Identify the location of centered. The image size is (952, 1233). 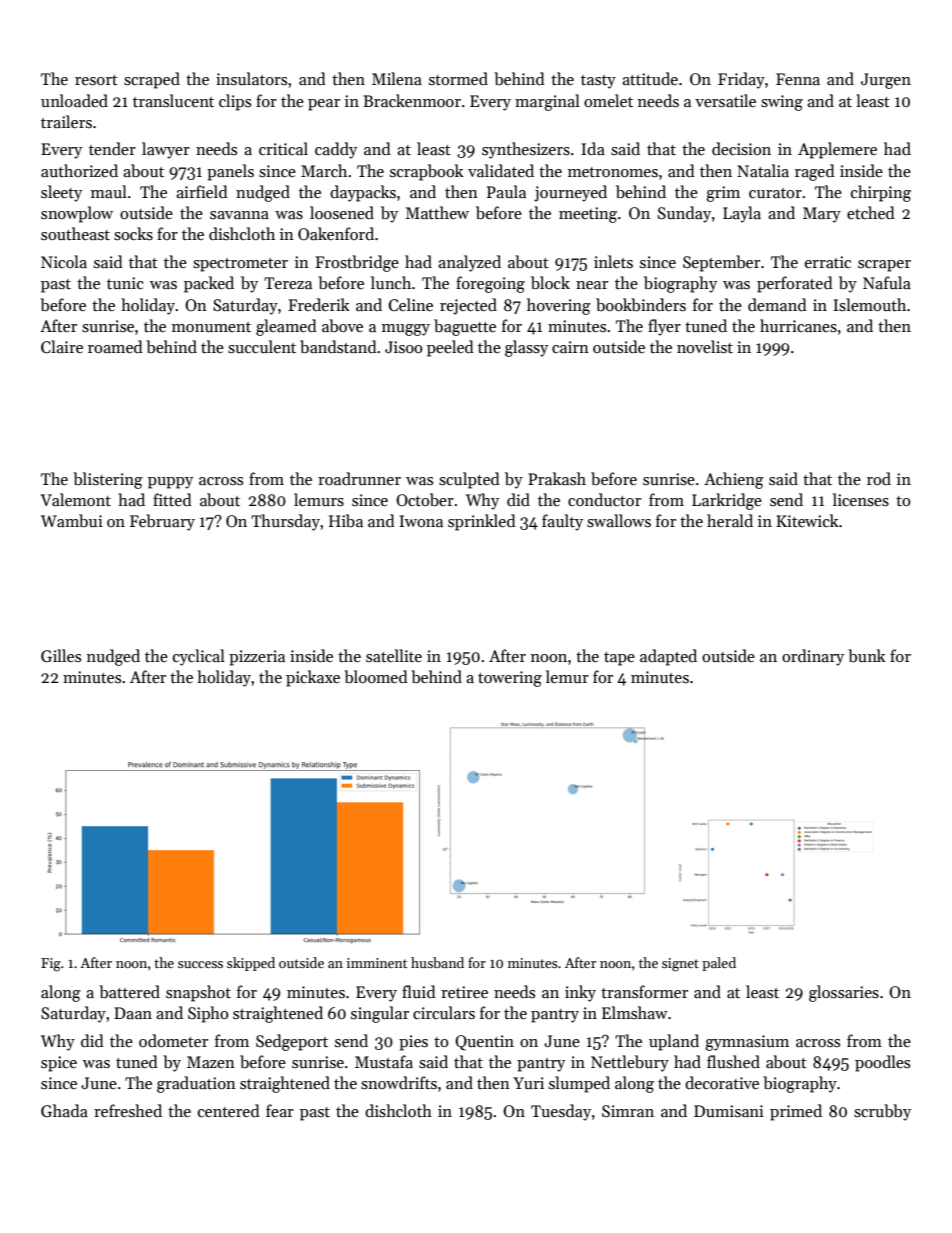
(229, 1110).
